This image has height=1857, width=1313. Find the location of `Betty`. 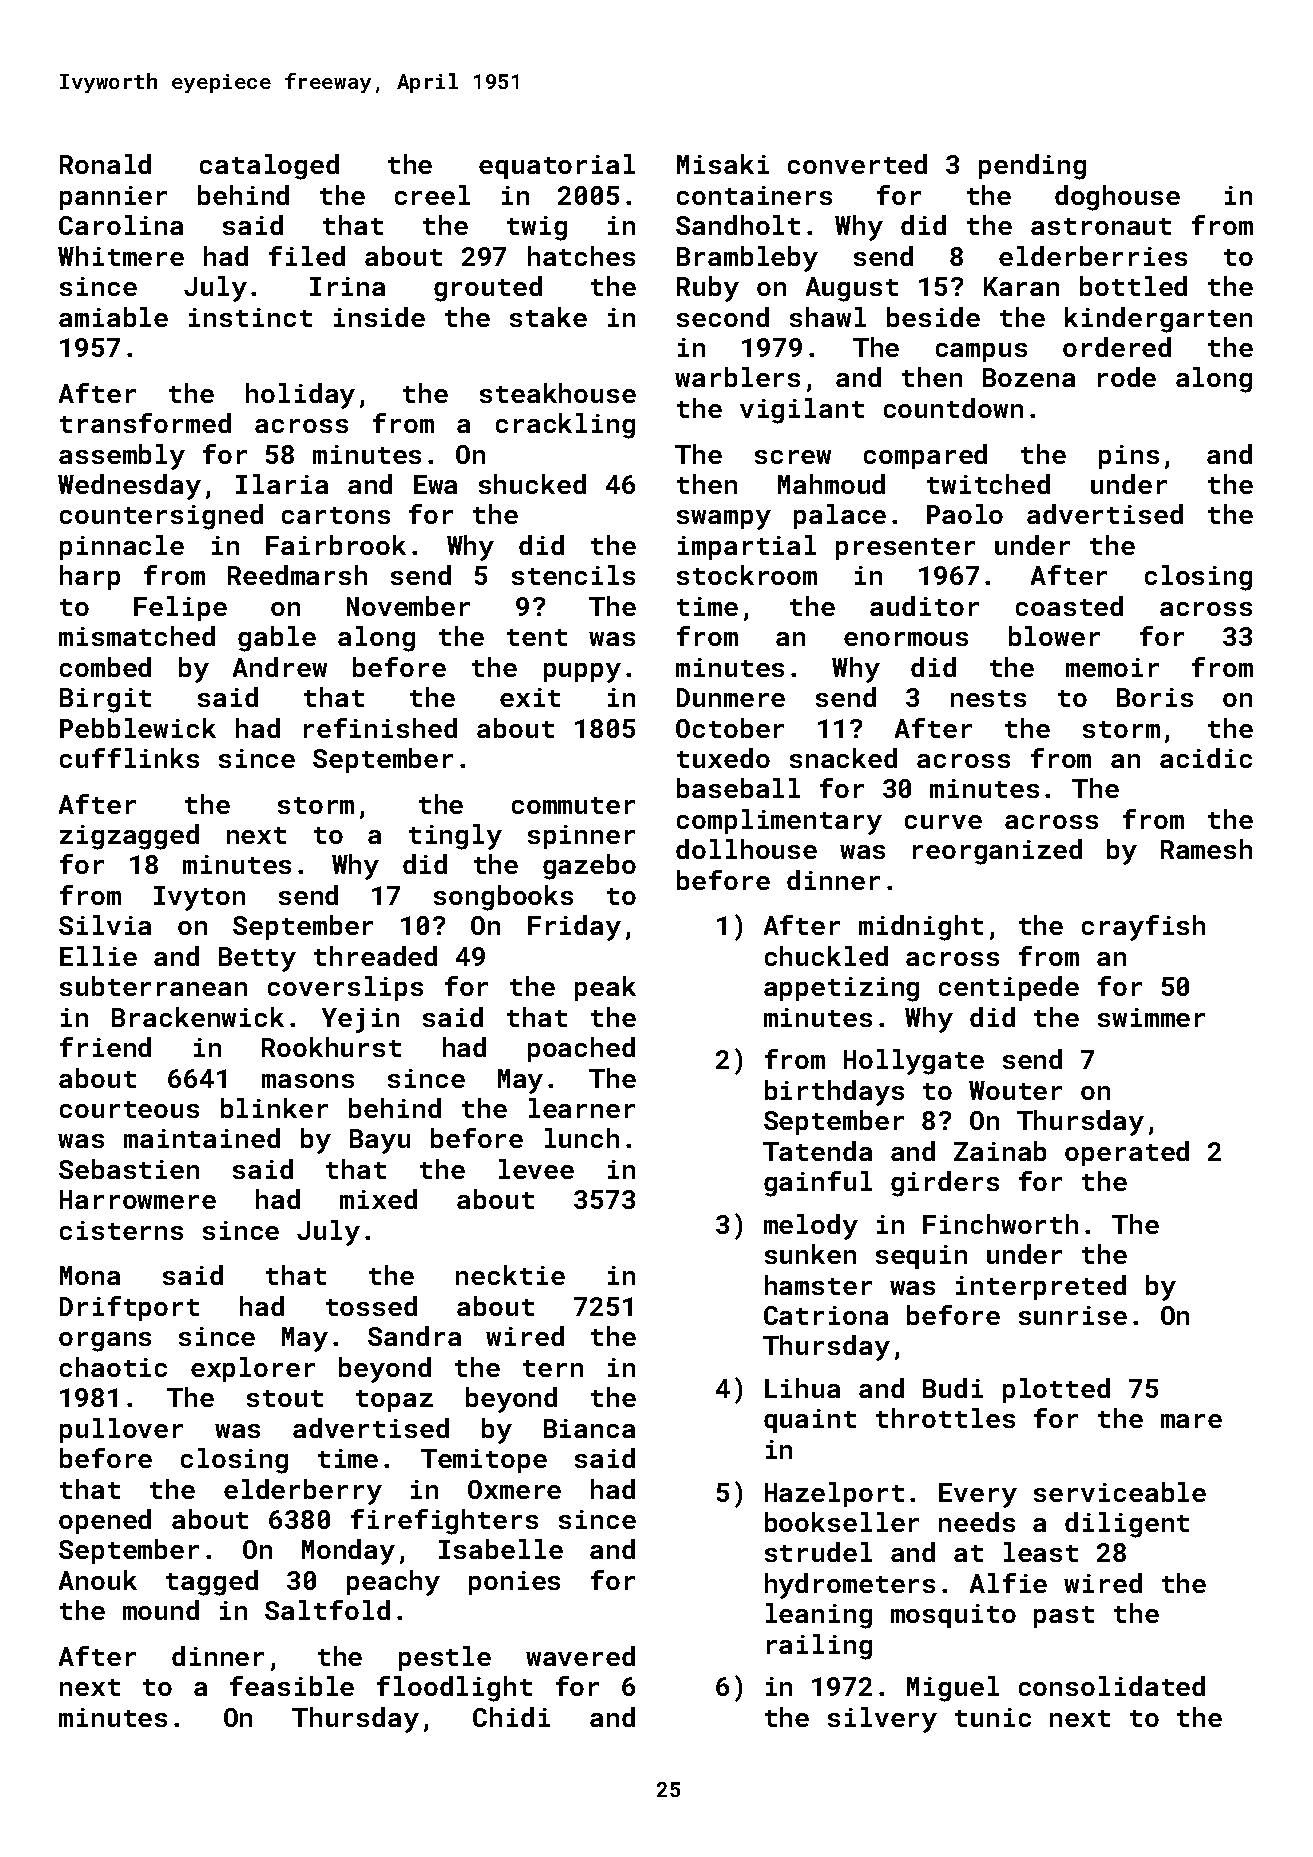

Betty is located at coordinates (257, 959).
